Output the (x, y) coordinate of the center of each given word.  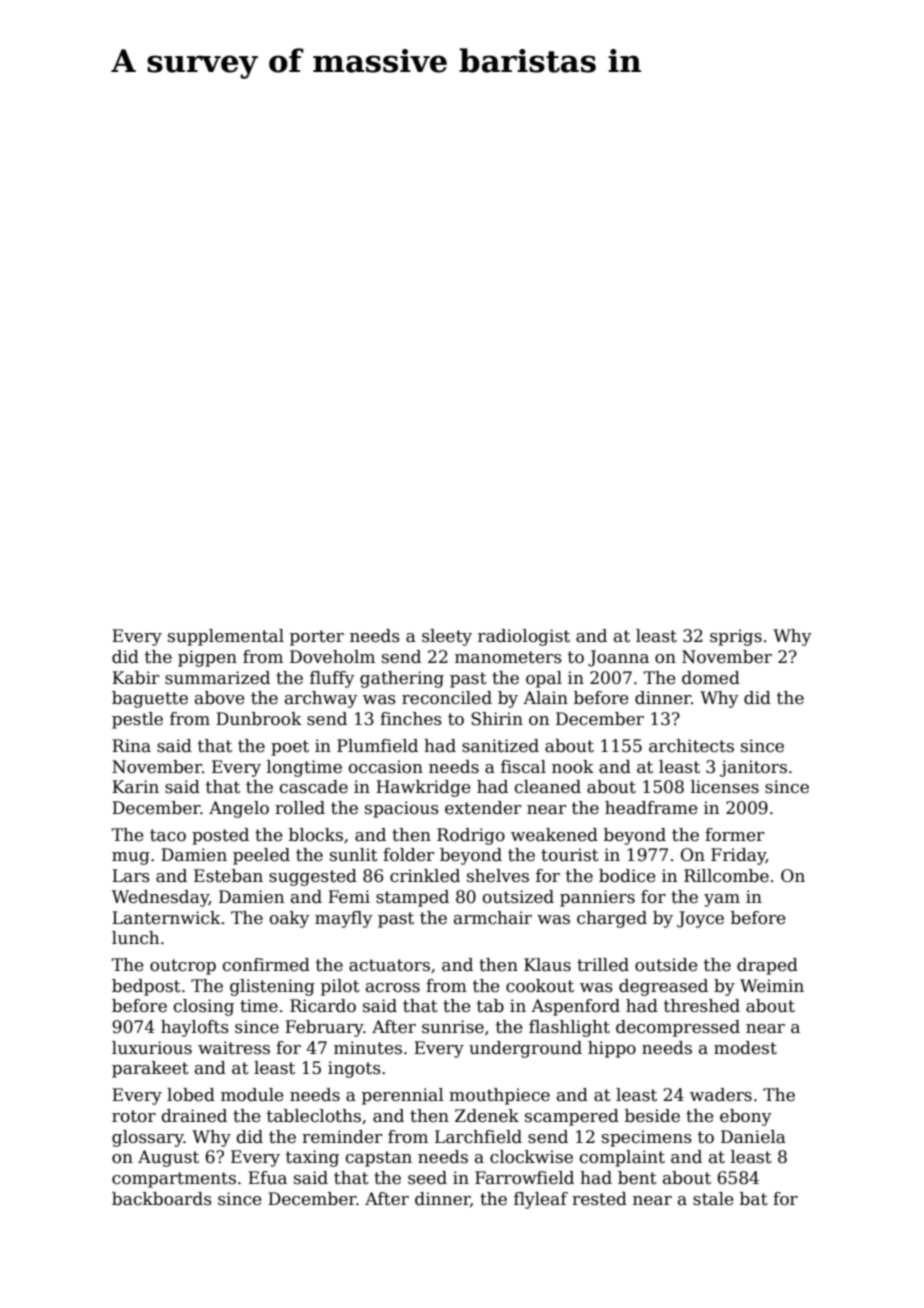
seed (427, 1178)
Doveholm (332, 657)
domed (711, 678)
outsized (518, 897)
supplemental (226, 637)
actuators (389, 965)
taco (168, 835)
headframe (651, 808)
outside (666, 965)
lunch (135, 938)
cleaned (548, 787)
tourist (570, 855)
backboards (162, 1199)
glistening (272, 987)
